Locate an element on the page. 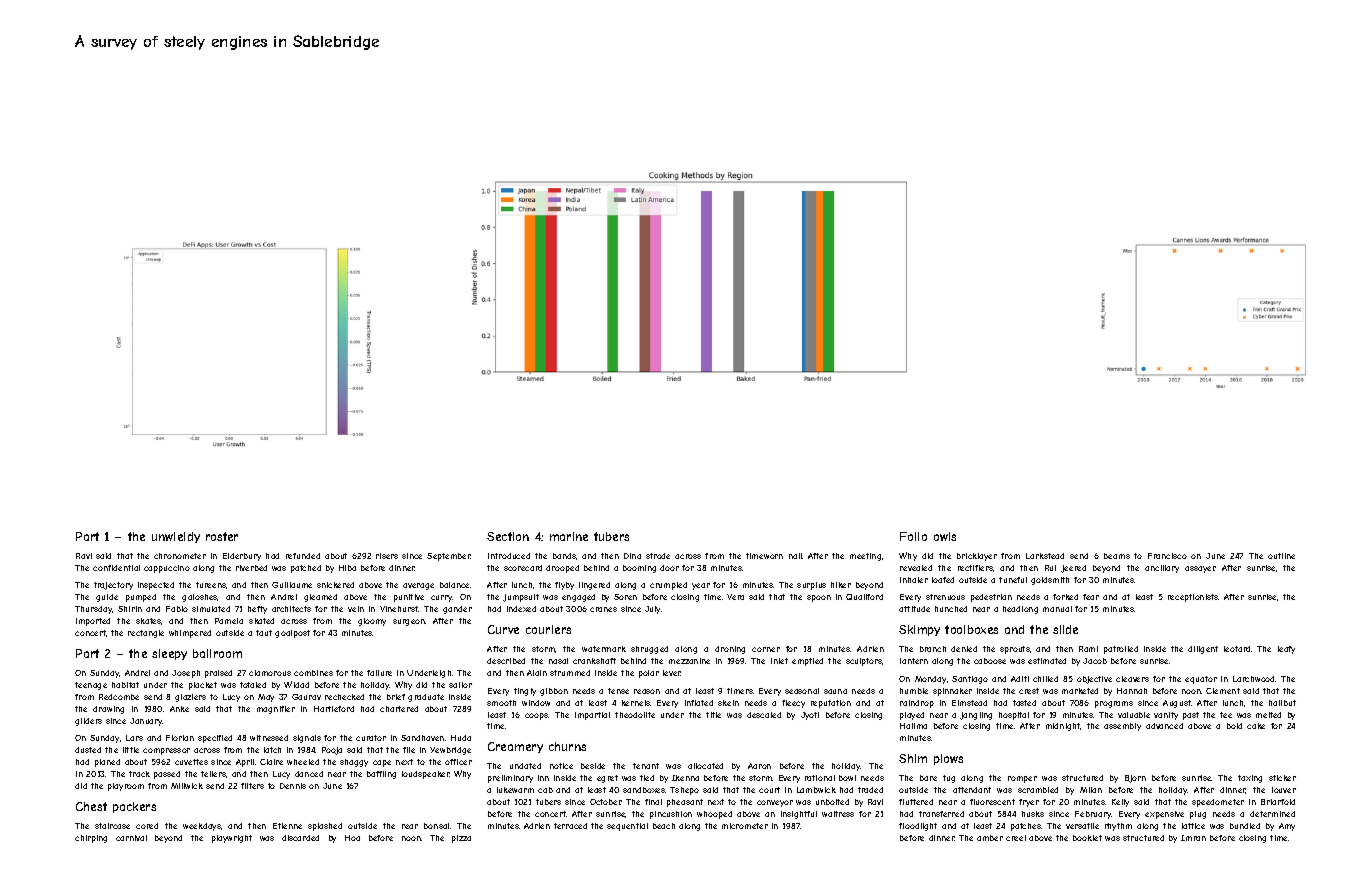 This image has height=887, width=1372. jumpsuit is located at coordinates (521, 598).
